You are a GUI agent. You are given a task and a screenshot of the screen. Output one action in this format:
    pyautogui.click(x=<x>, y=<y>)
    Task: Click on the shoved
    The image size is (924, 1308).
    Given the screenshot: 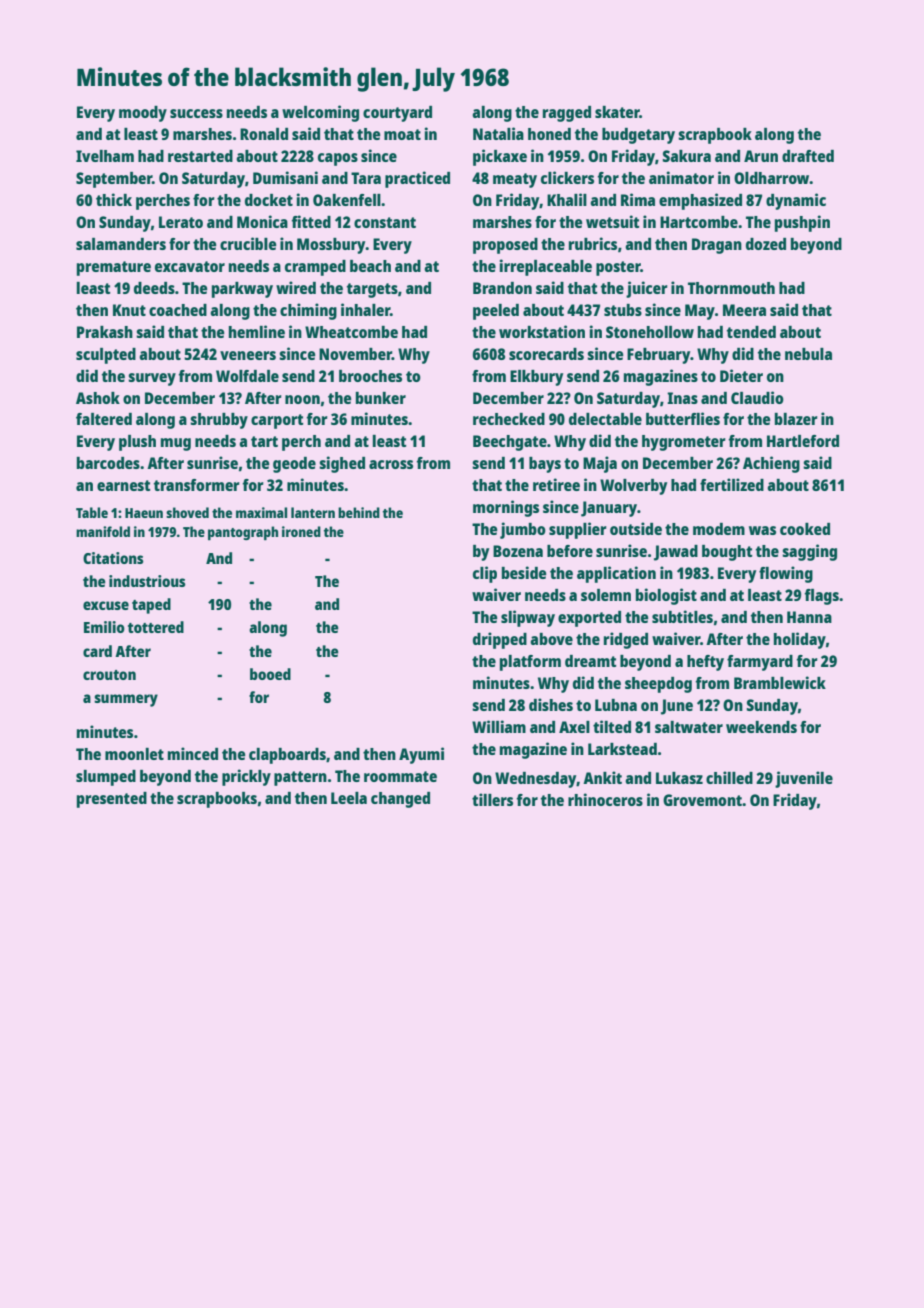 What is the action you would take?
    pyautogui.click(x=187, y=512)
